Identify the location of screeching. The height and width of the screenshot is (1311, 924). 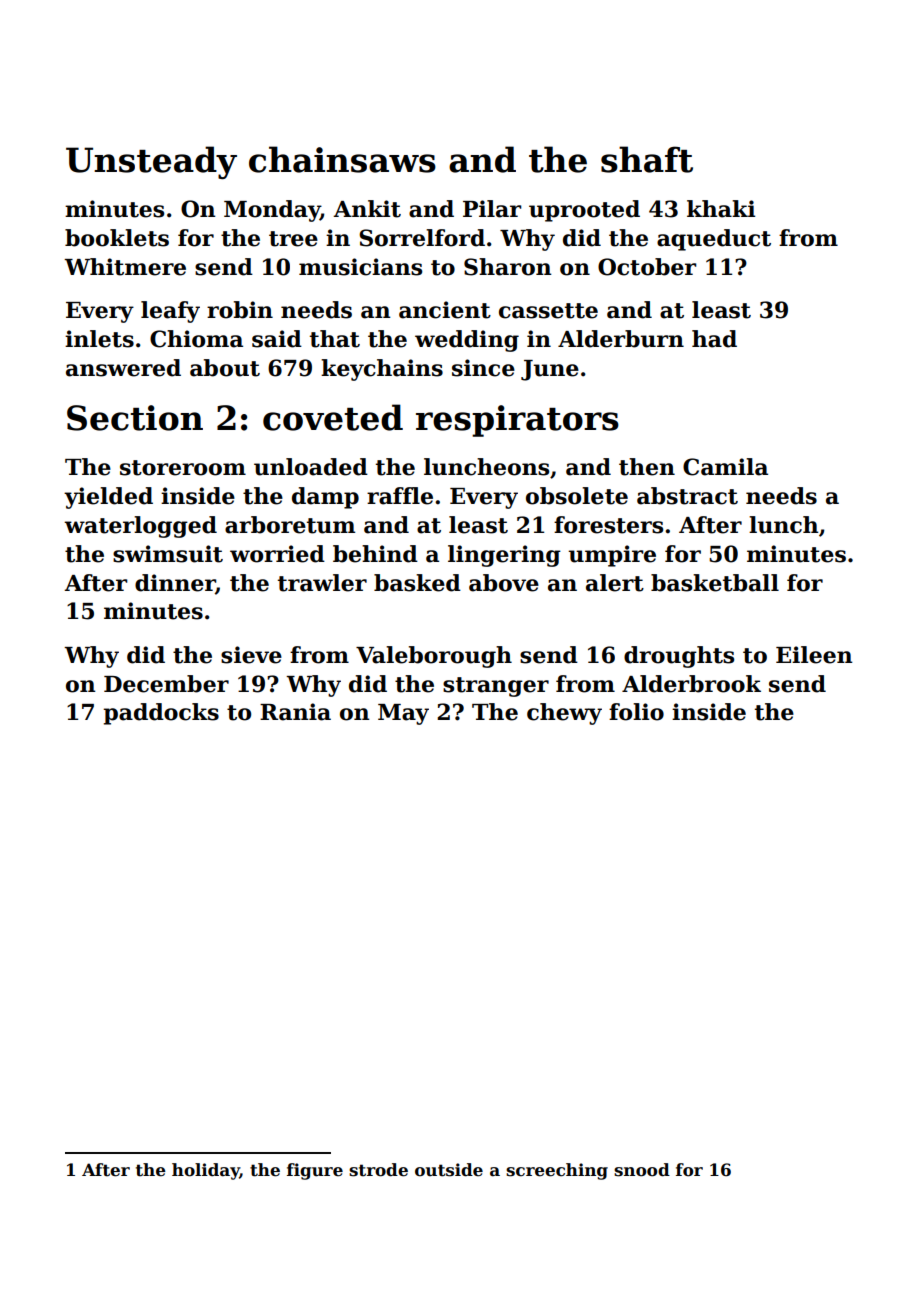
(557, 1171).
